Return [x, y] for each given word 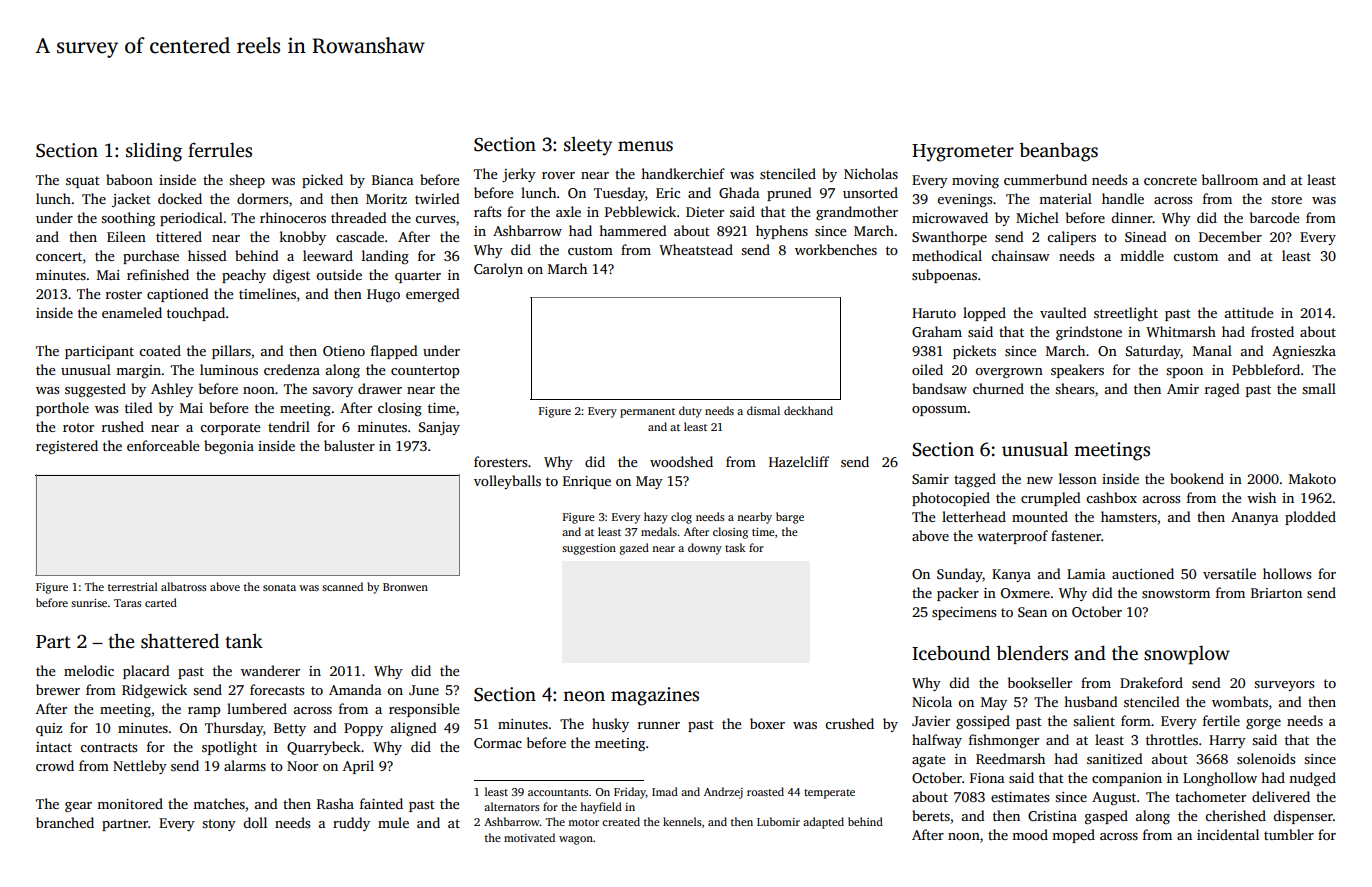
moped [1073, 836]
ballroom [1230, 179]
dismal [763, 410]
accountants [558, 792]
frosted [1272, 331]
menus [645, 146]
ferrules [220, 150]
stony [219, 825]
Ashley [172, 390]
